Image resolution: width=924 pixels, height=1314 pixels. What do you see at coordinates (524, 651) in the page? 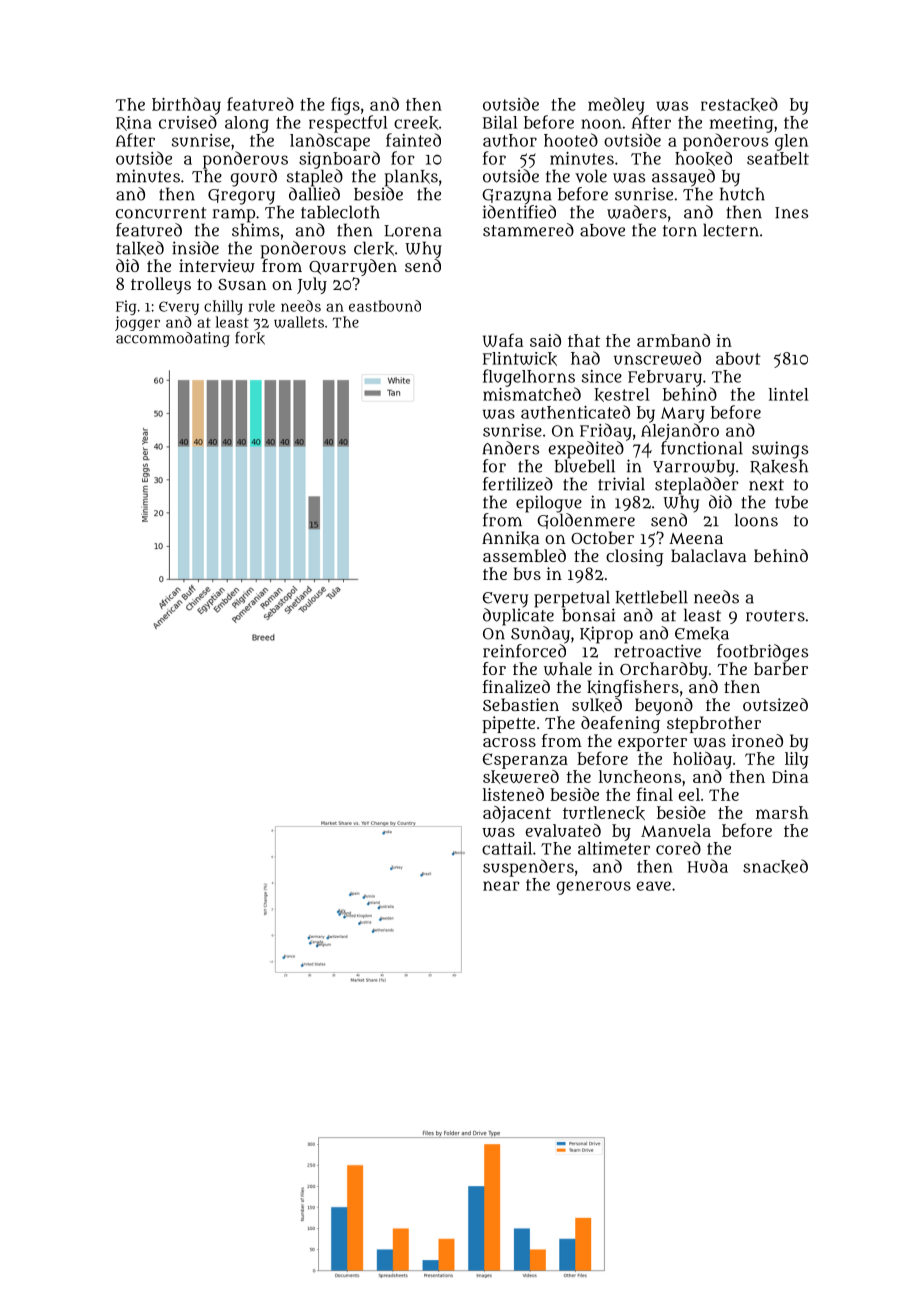
I see `reinforced` at bounding box center [524, 651].
